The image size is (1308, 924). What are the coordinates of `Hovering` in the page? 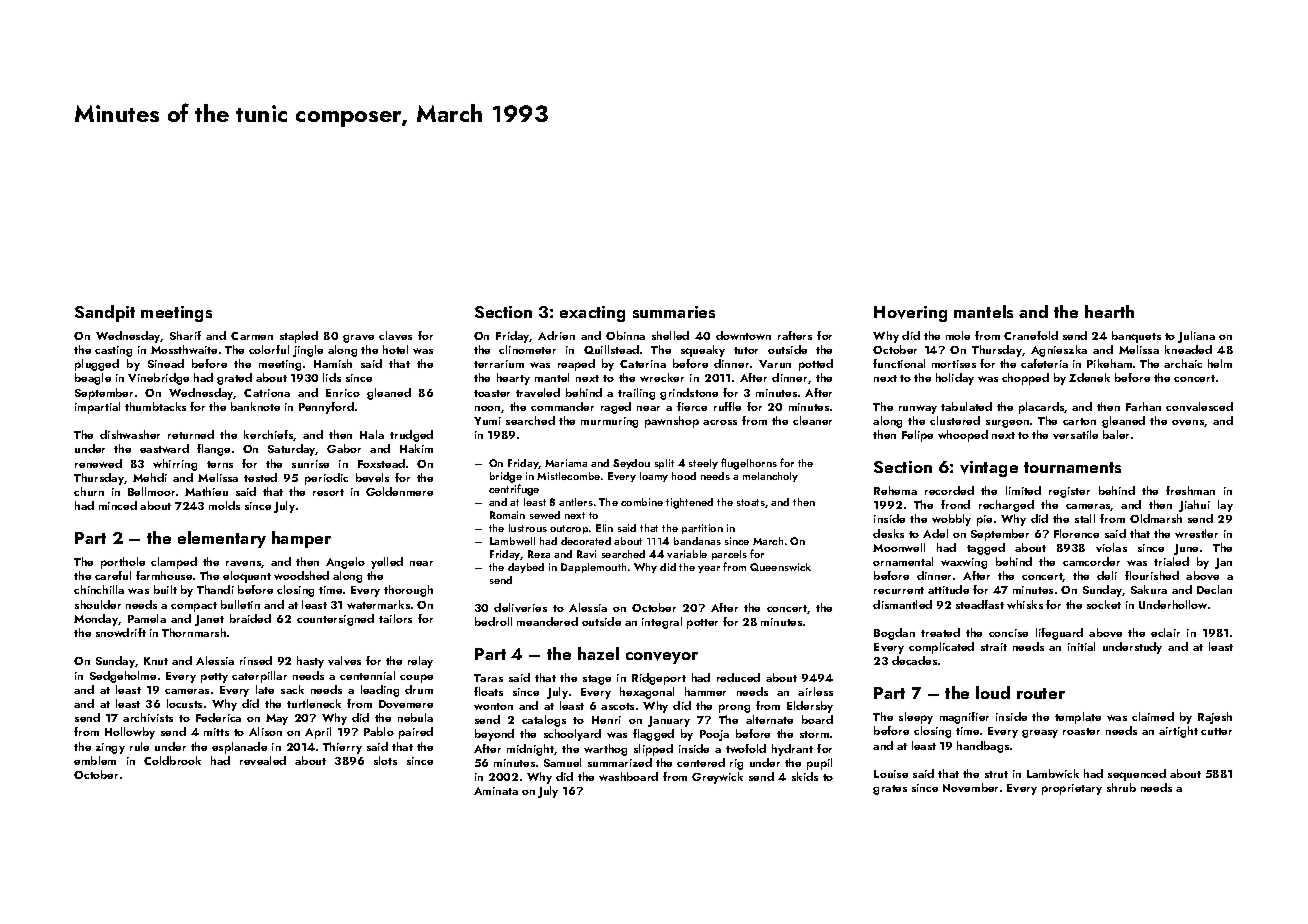 It's located at (910, 314).
